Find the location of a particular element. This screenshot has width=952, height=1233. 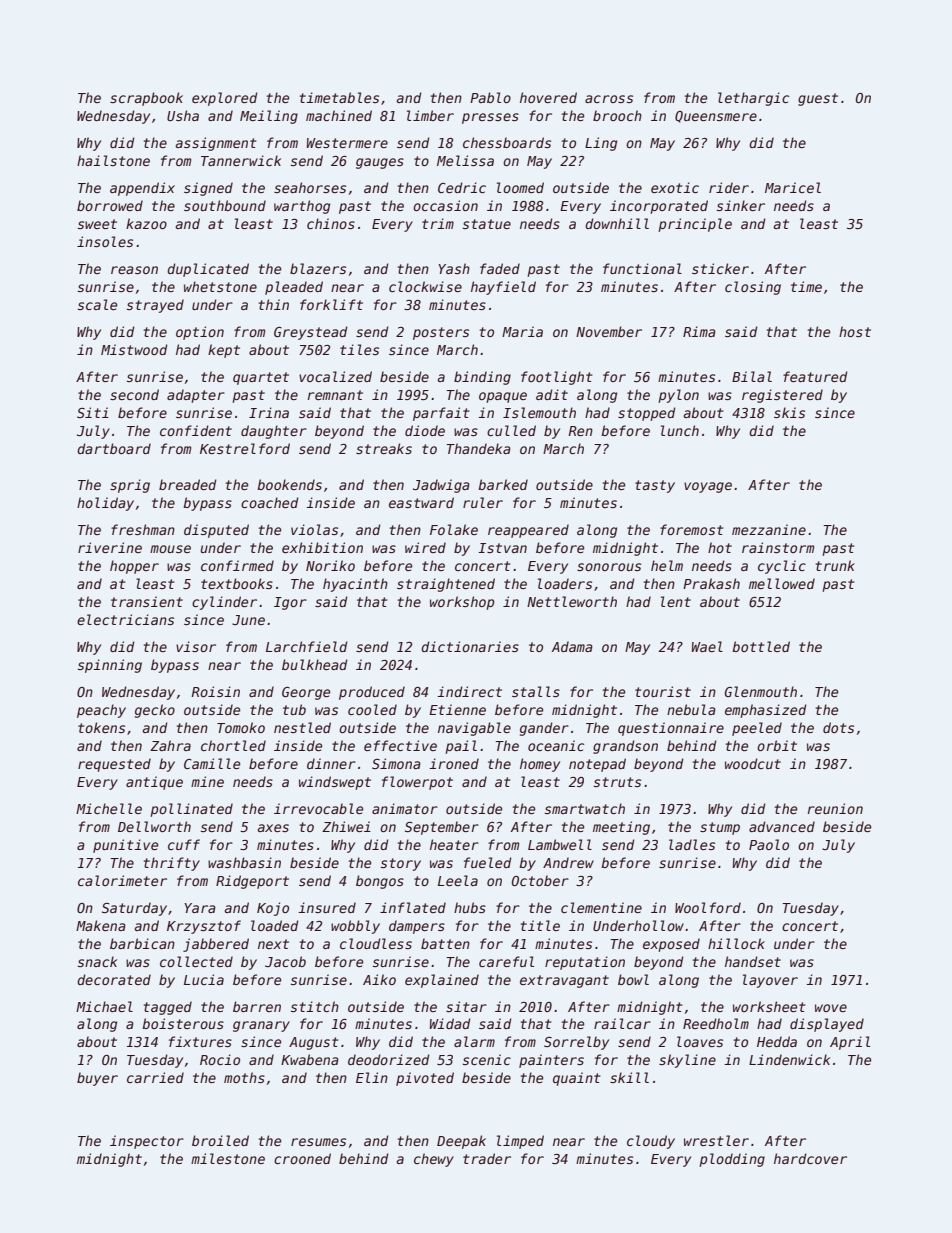

smartwatch is located at coordinates (585, 808).
